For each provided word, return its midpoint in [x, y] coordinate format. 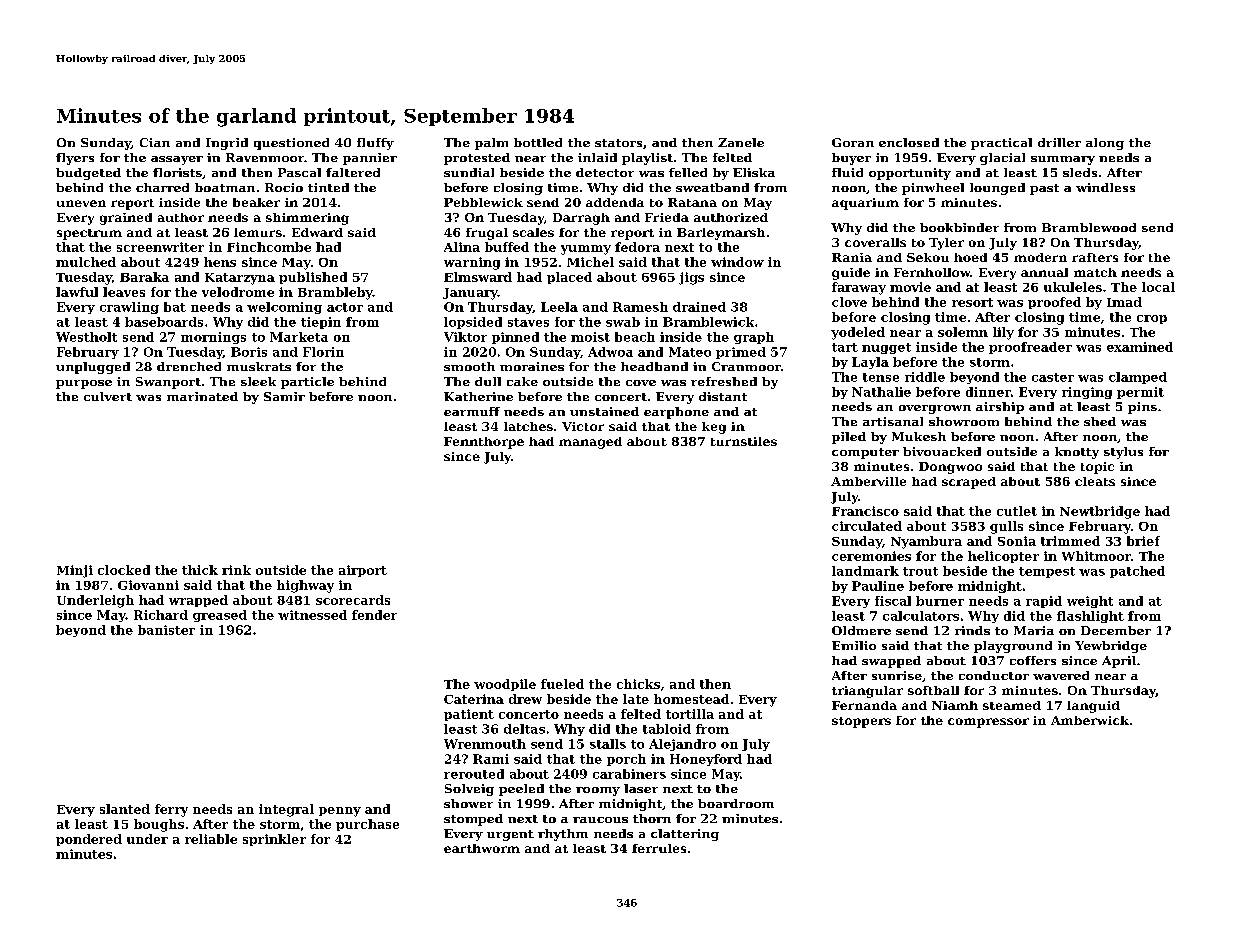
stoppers [861, 722]
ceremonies [871, 556]
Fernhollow [932, 272]
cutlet [1017, 511]
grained [126, 219]
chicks [638, 684]
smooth [469, 366]
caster [1053, 377]
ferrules [659, 848]
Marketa [299, 337]
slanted [125, 809]
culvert [108, 396]
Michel [590, 262]
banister [166, 630]
